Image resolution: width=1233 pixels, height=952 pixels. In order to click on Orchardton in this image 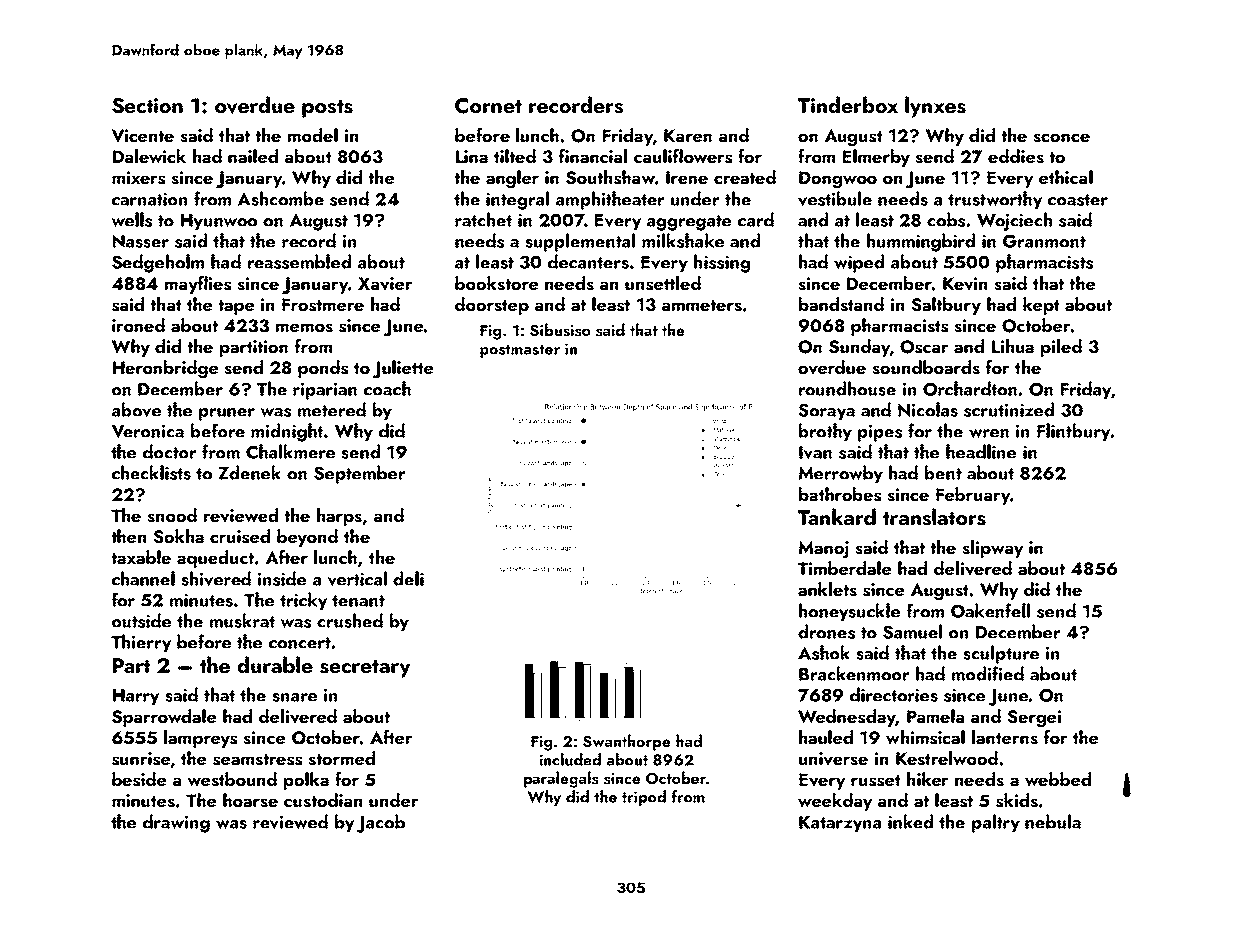, I will do `click(970, 388)`.
